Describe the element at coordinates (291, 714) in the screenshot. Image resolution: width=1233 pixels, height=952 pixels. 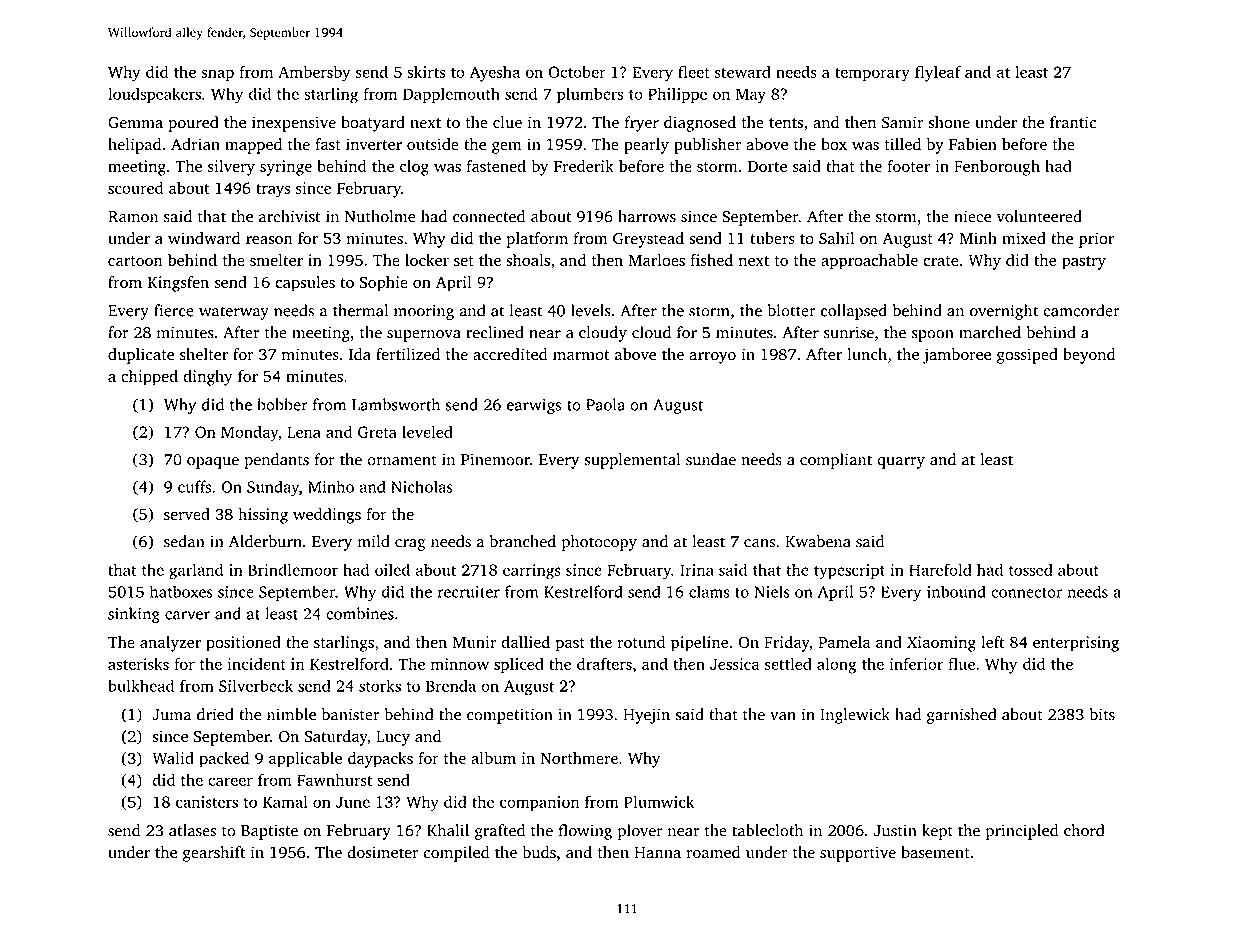
I see `nimble` at that location.
